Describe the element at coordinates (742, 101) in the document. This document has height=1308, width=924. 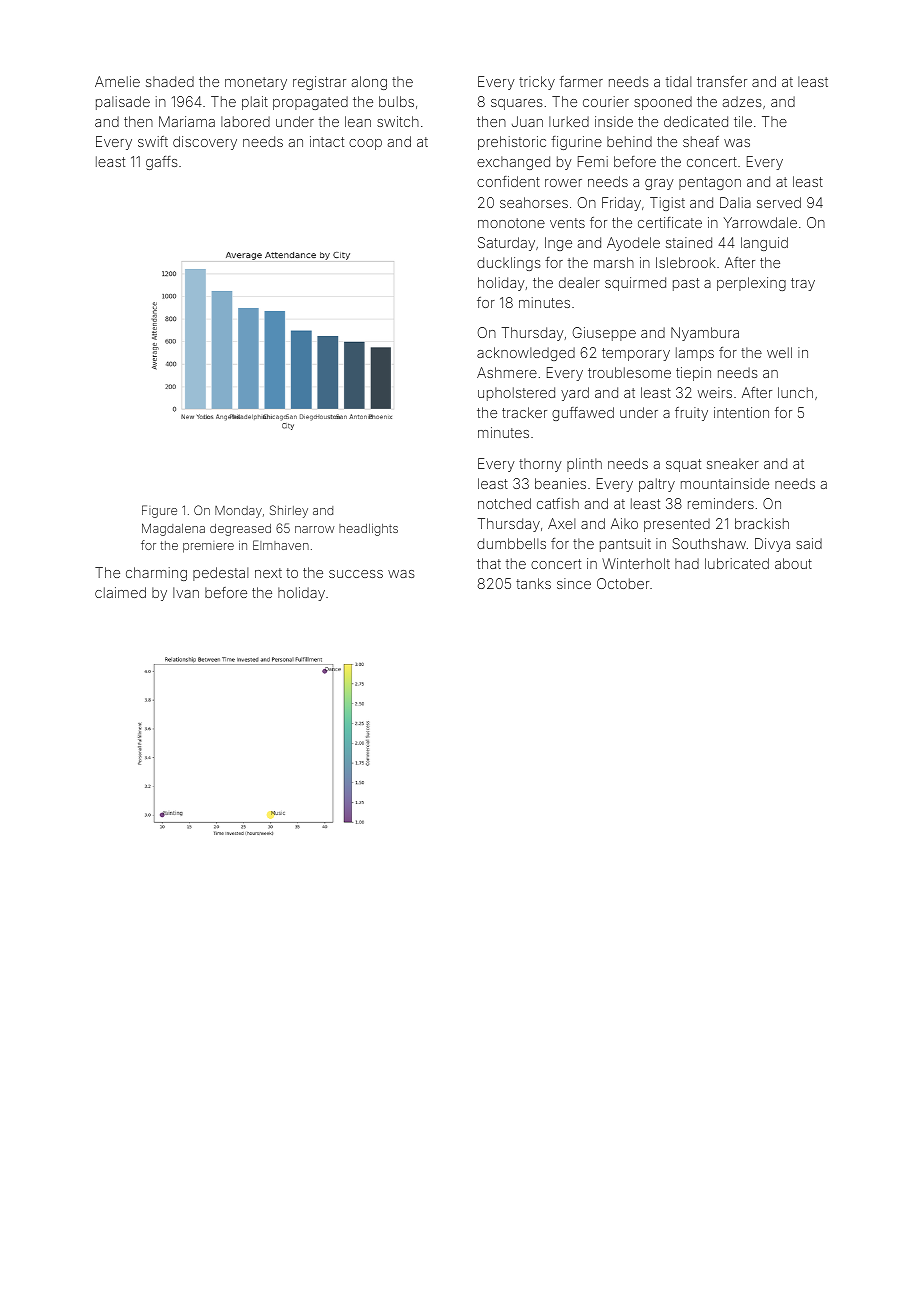
I see `adzes` at that location.
